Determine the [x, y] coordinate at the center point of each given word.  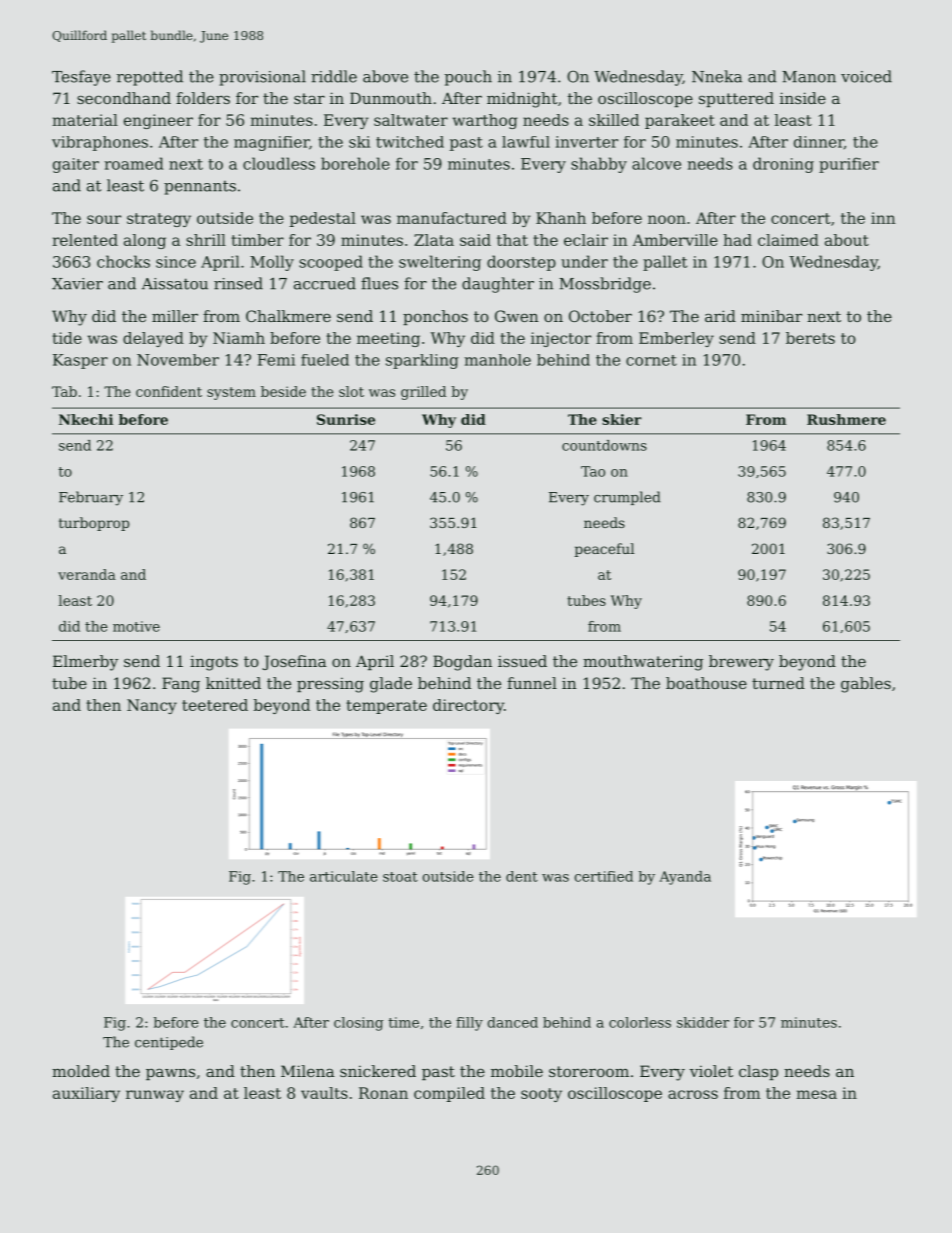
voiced [866, 76]
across [693, 1094]
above [385, 76]
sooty [541, 1095]
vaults [324, 1093]
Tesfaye [81, 78]
